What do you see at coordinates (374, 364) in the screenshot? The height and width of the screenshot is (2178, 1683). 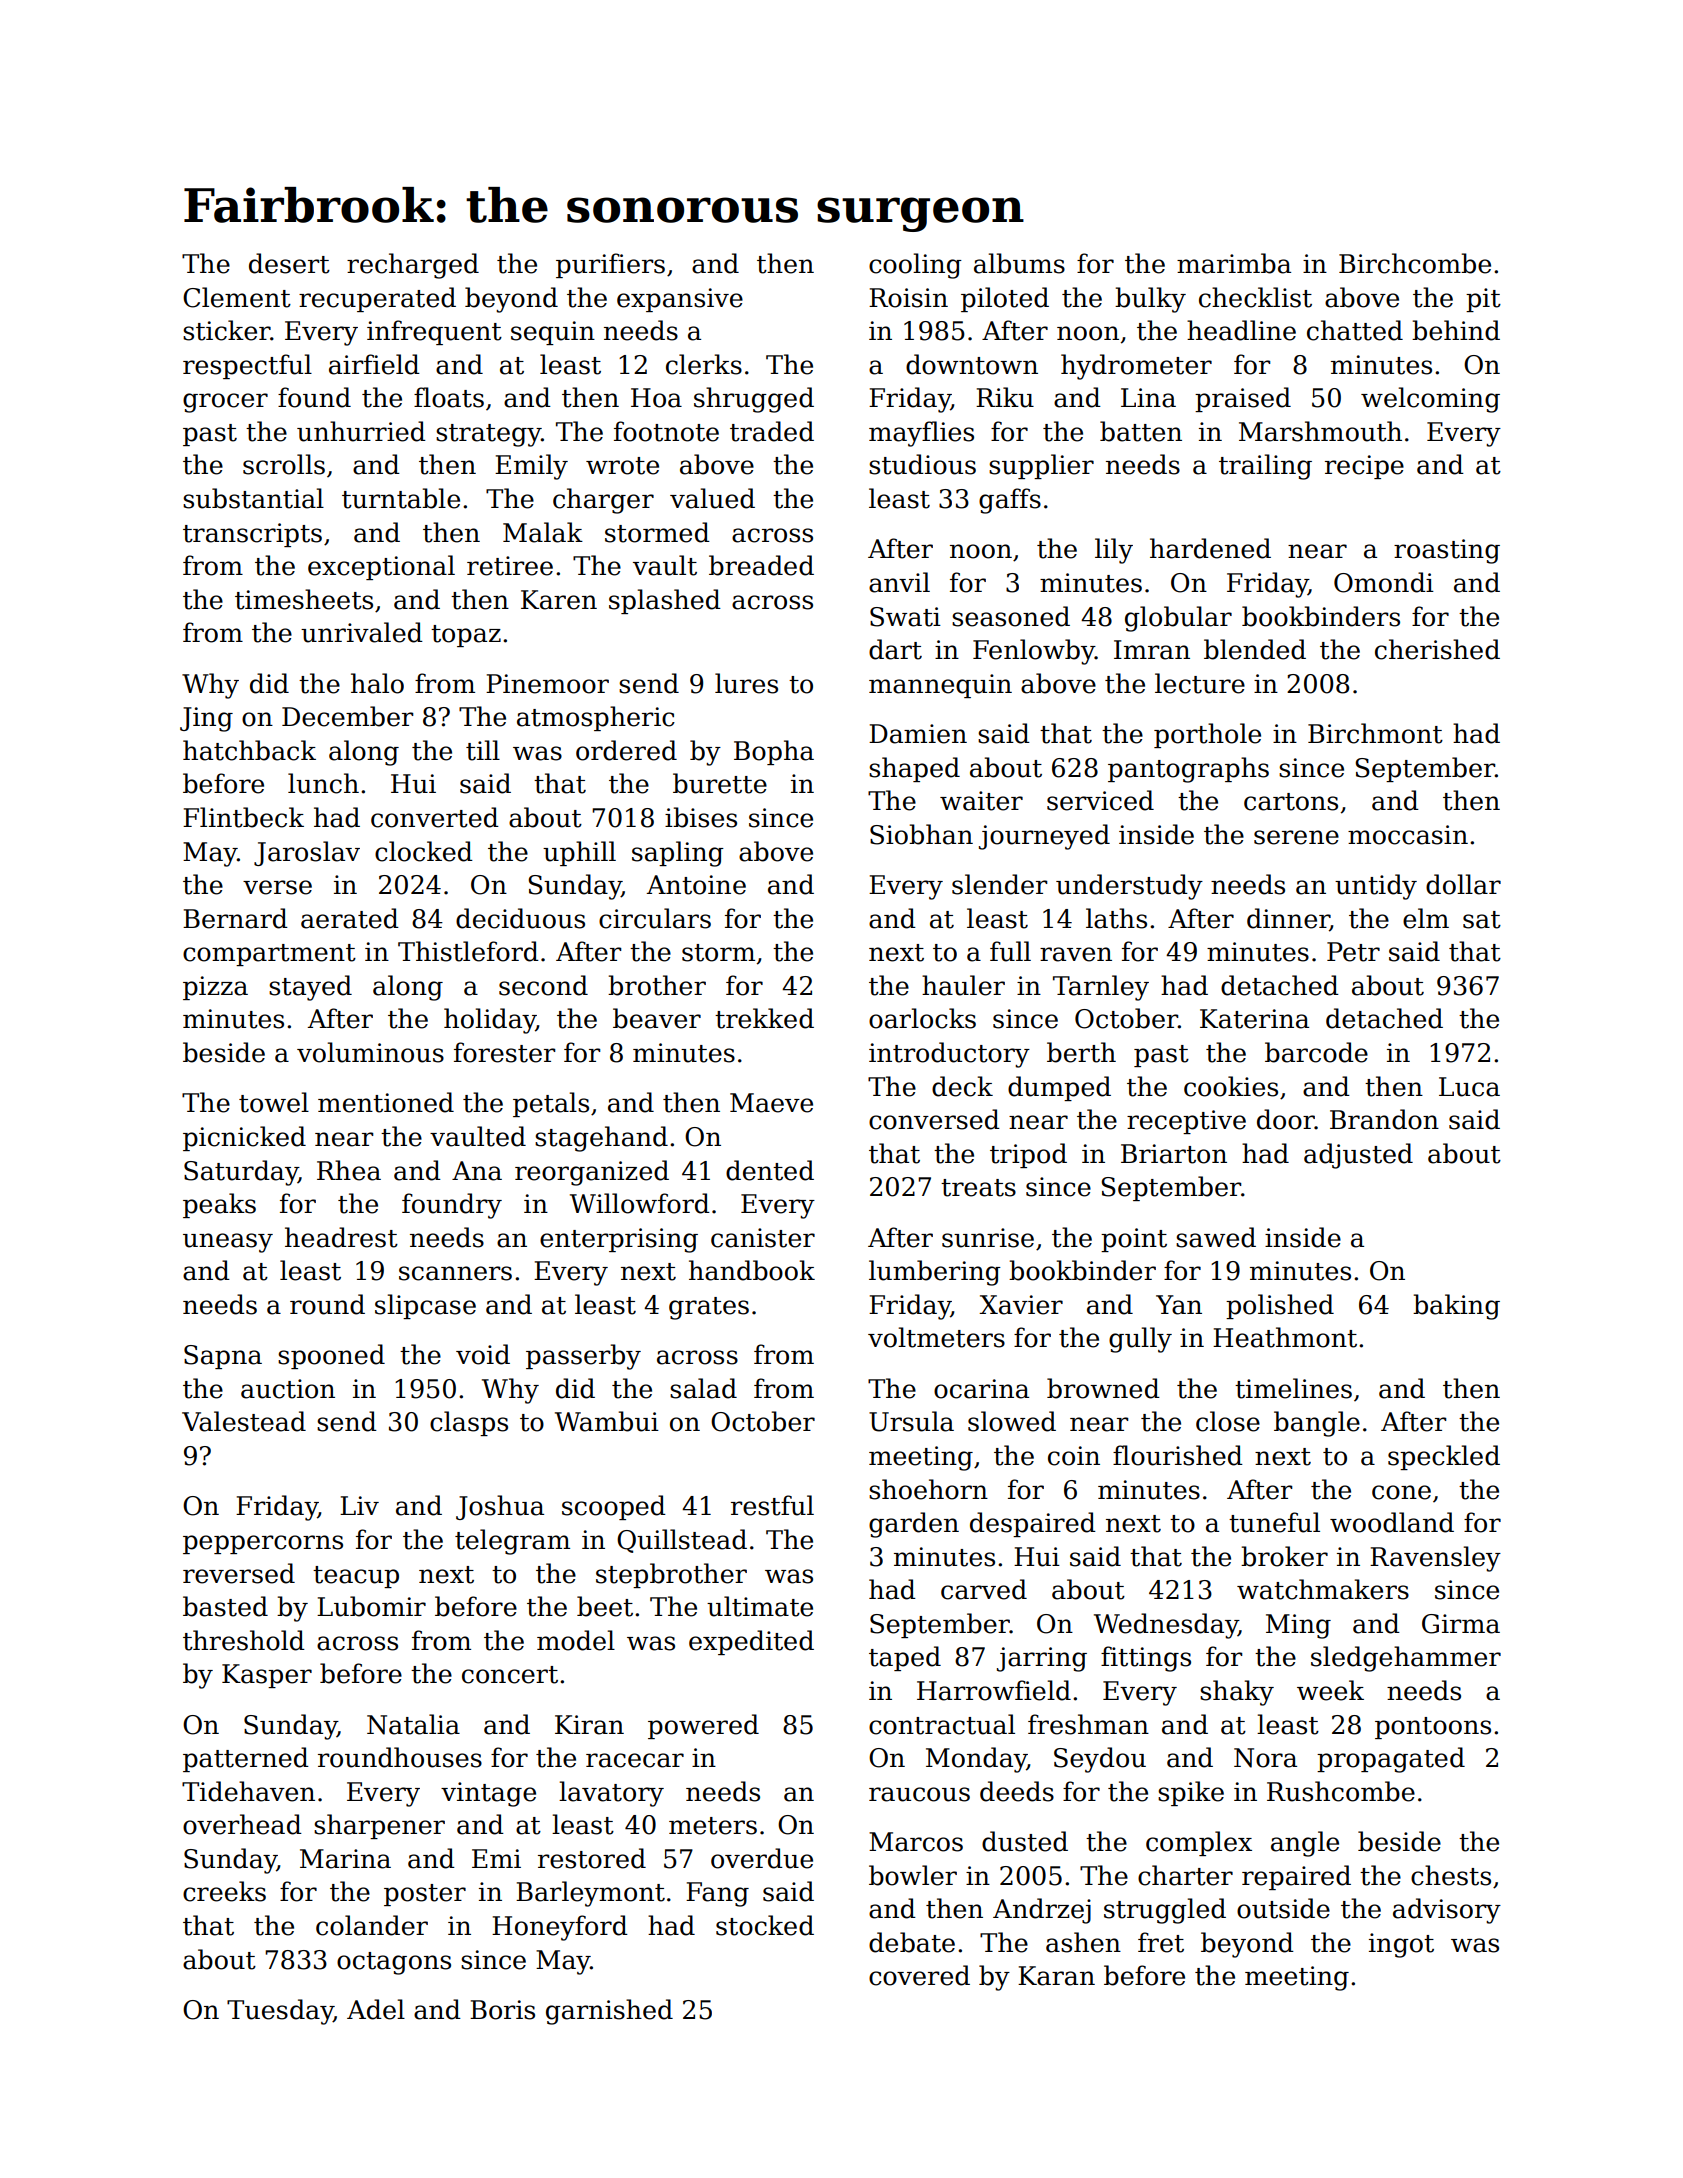 I see `airfield` at bounding box center [374, 364].
